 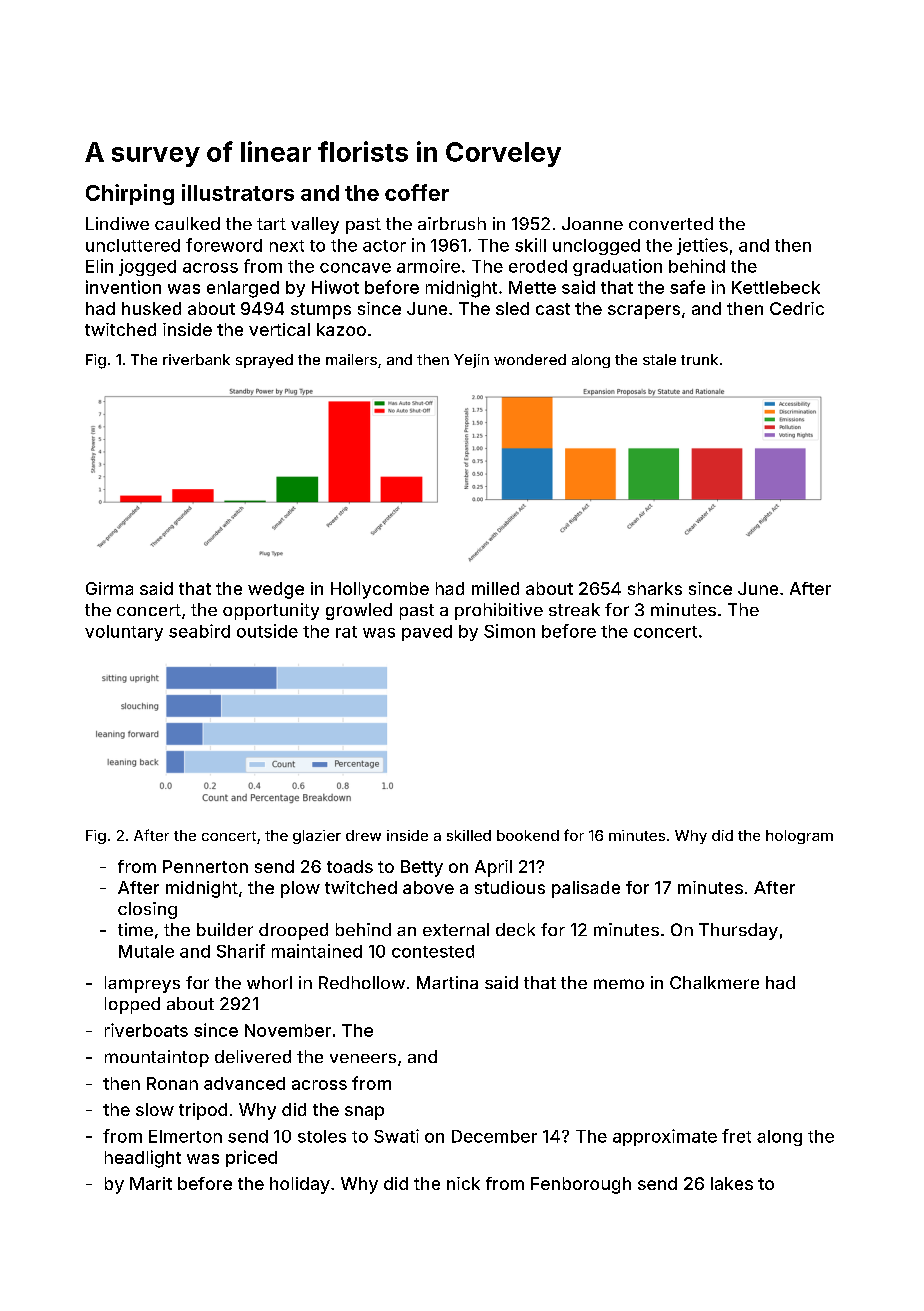 I want to click on Simon, so click(x=509, y=631).
